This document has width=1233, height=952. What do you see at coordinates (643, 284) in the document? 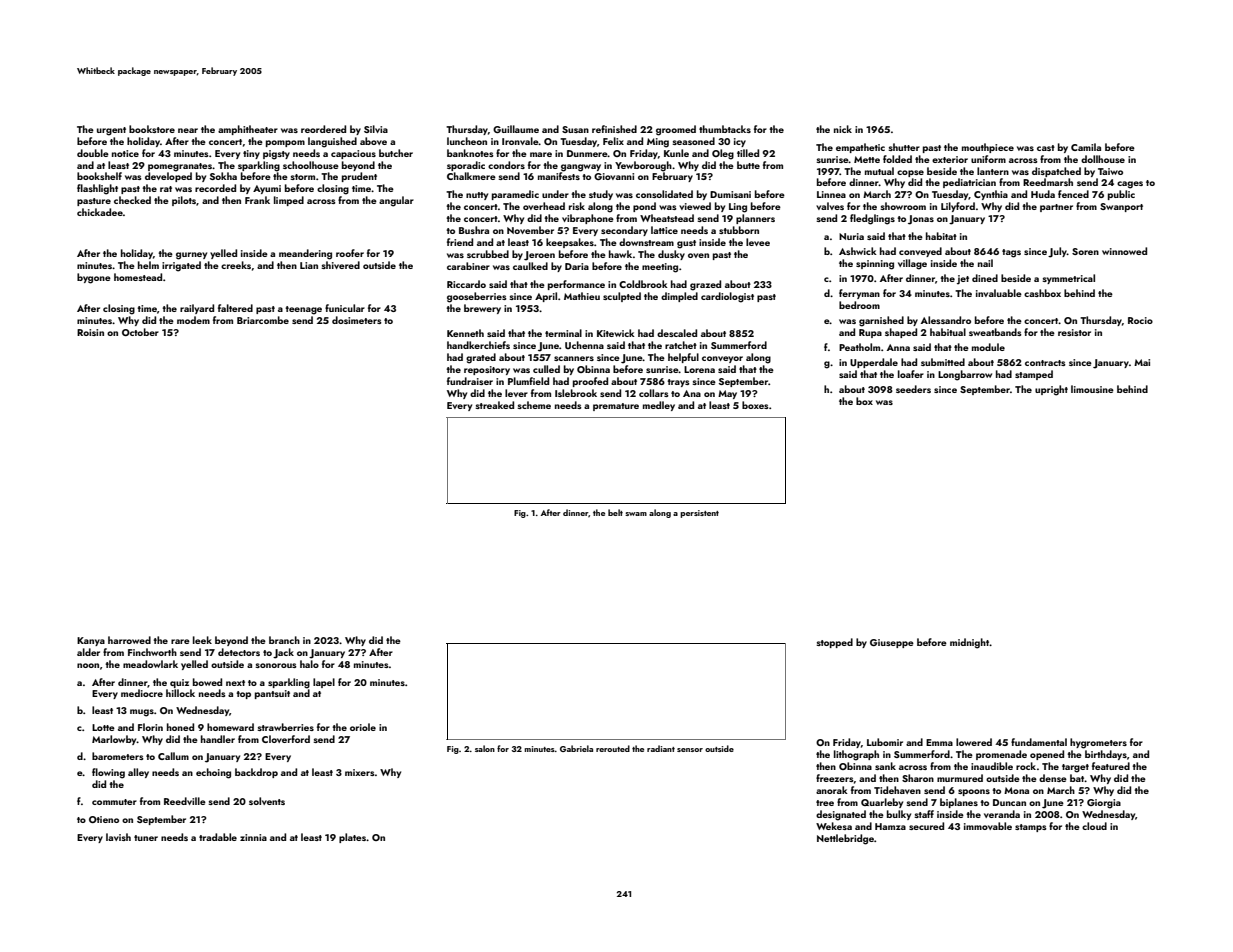
I see `Coldbrook` at bounding box center [643, 284].
